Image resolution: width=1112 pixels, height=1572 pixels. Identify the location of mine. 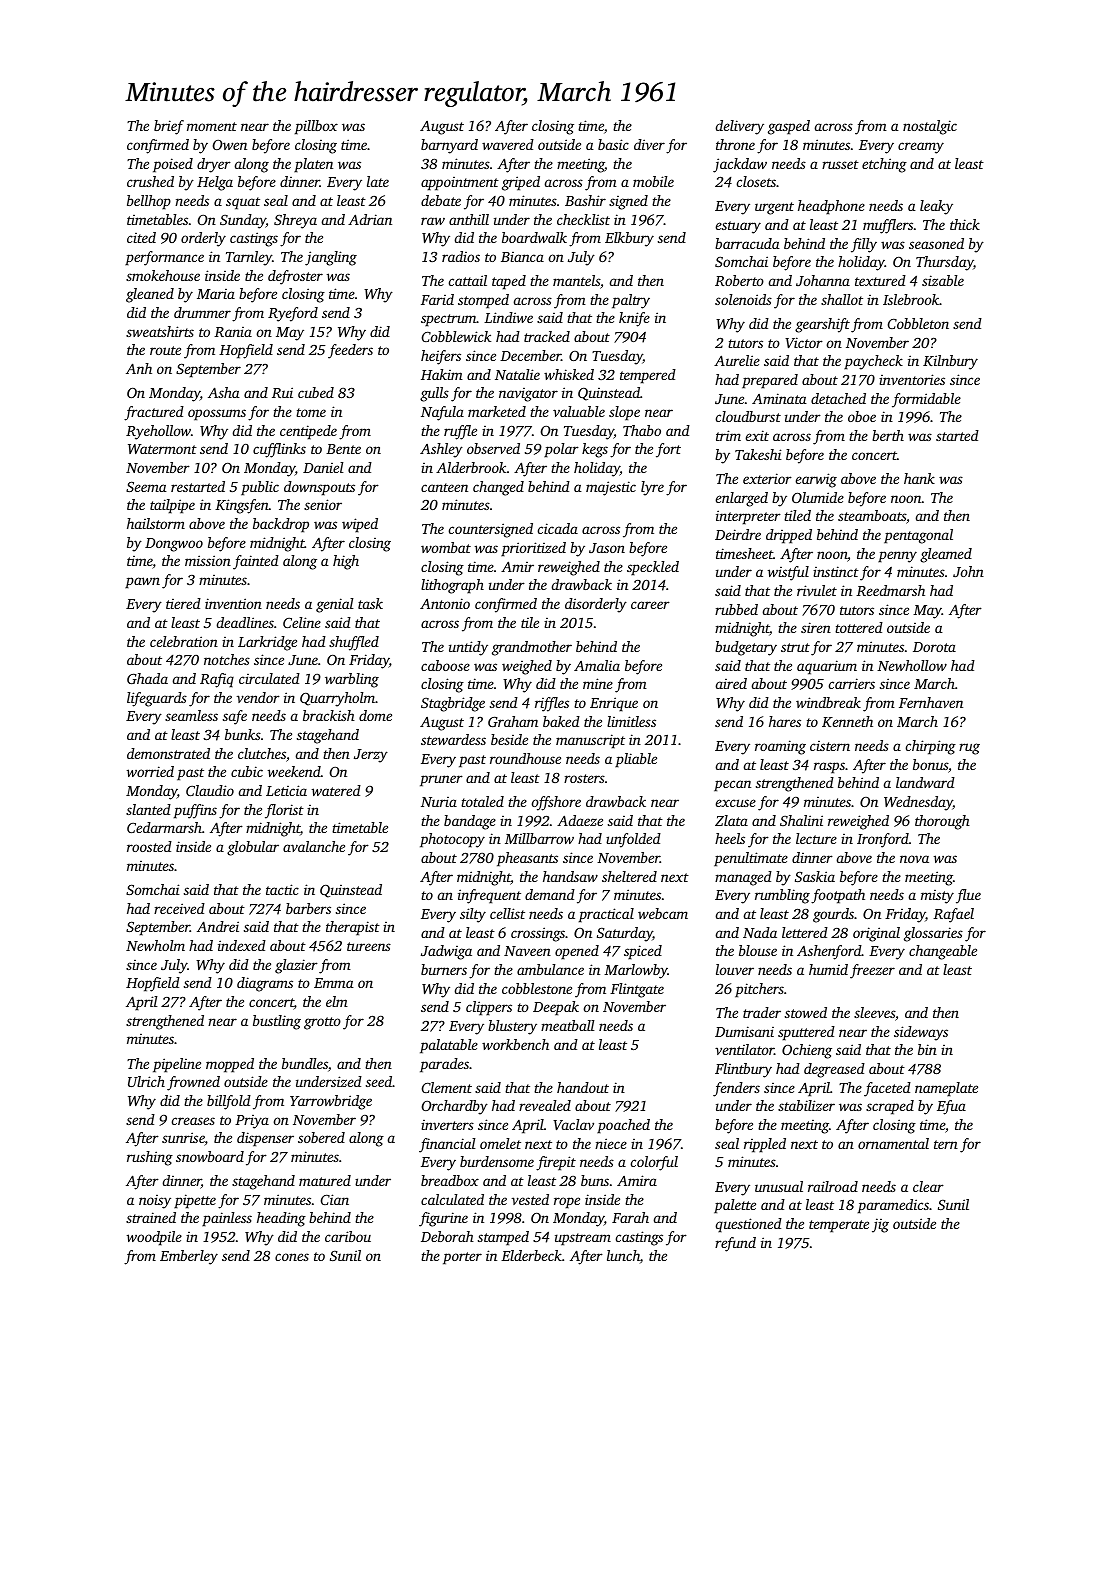
(598, 683).
